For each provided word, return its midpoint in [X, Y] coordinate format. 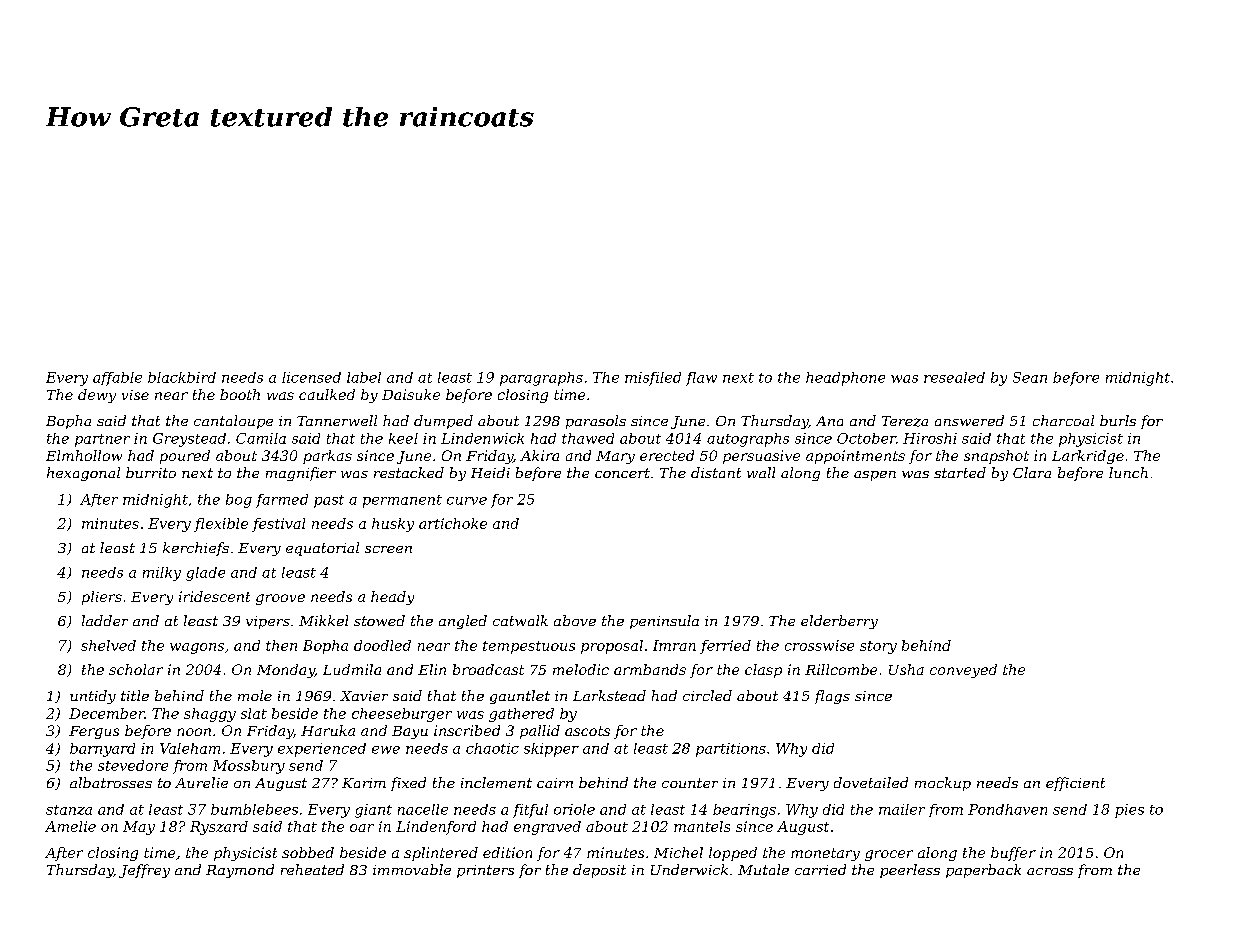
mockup [943, 784]
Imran [674, 645]
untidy [93, 697]
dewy [97, 396]
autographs [748, 440]
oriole [574, 809]
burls [1118, 420]
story [878, 647]
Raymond [240, 871]
